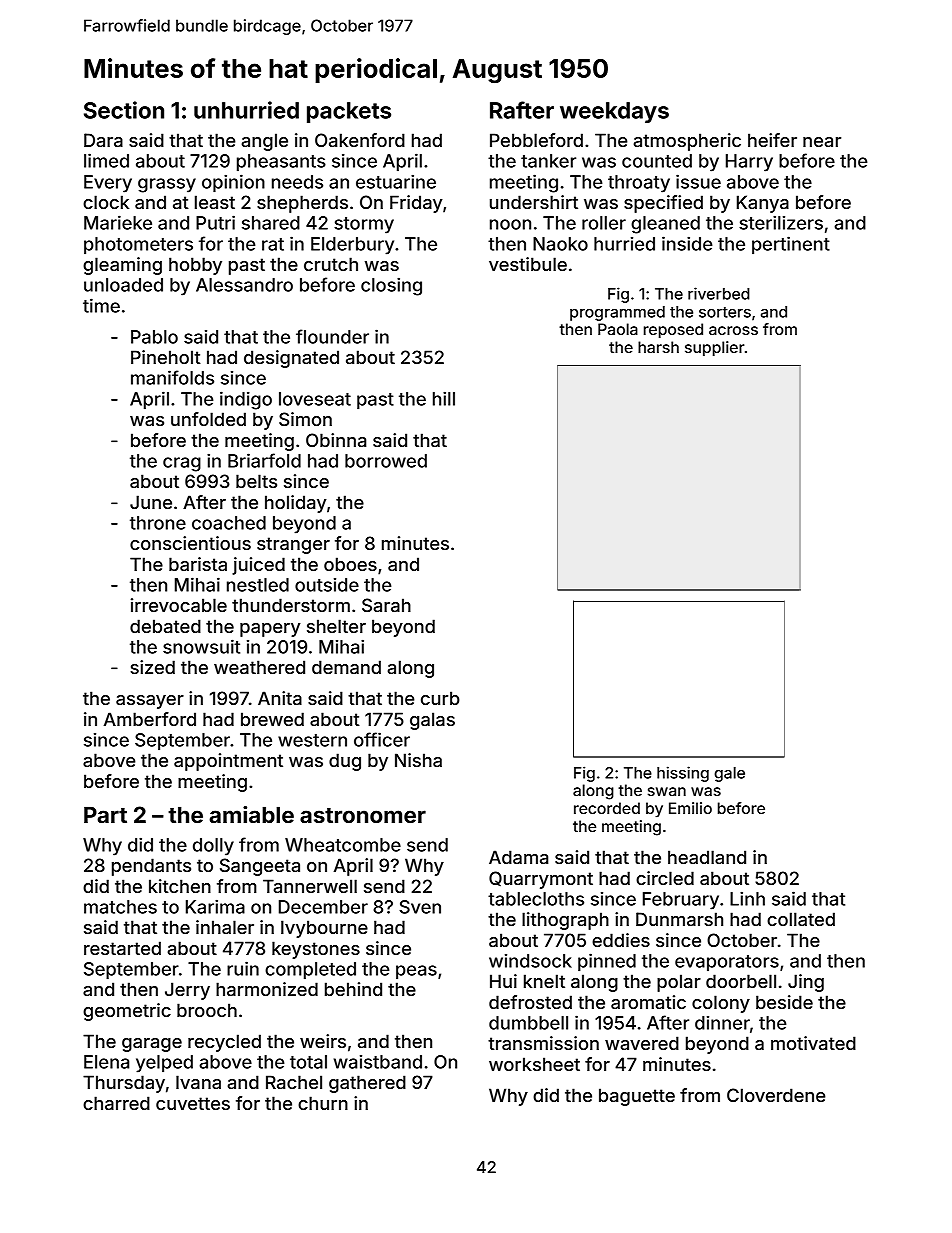  What do you see at coordinates (190, 543) in the screenshot?
I see `conscientious` at bounding box center [190, 543].
